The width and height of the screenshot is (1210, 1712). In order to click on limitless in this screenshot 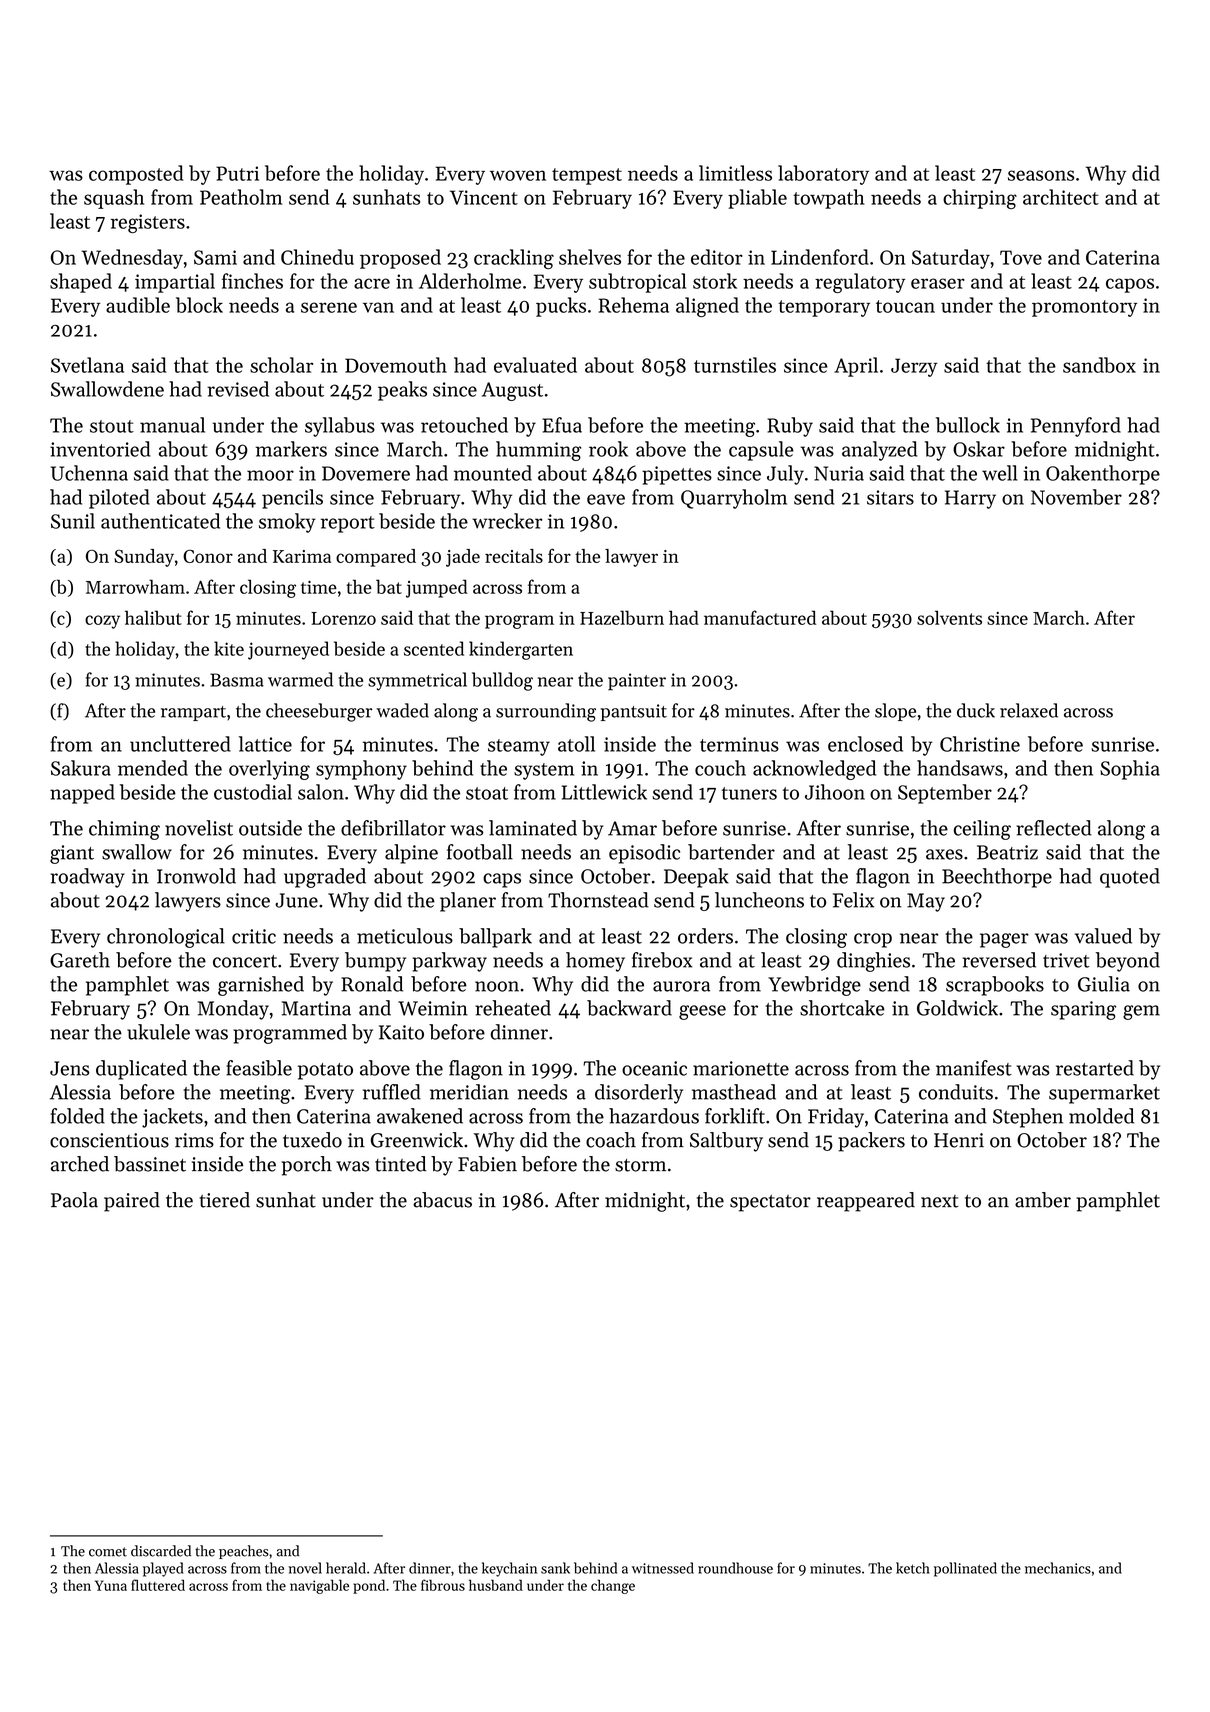, I will do `click(735, 173)`.
